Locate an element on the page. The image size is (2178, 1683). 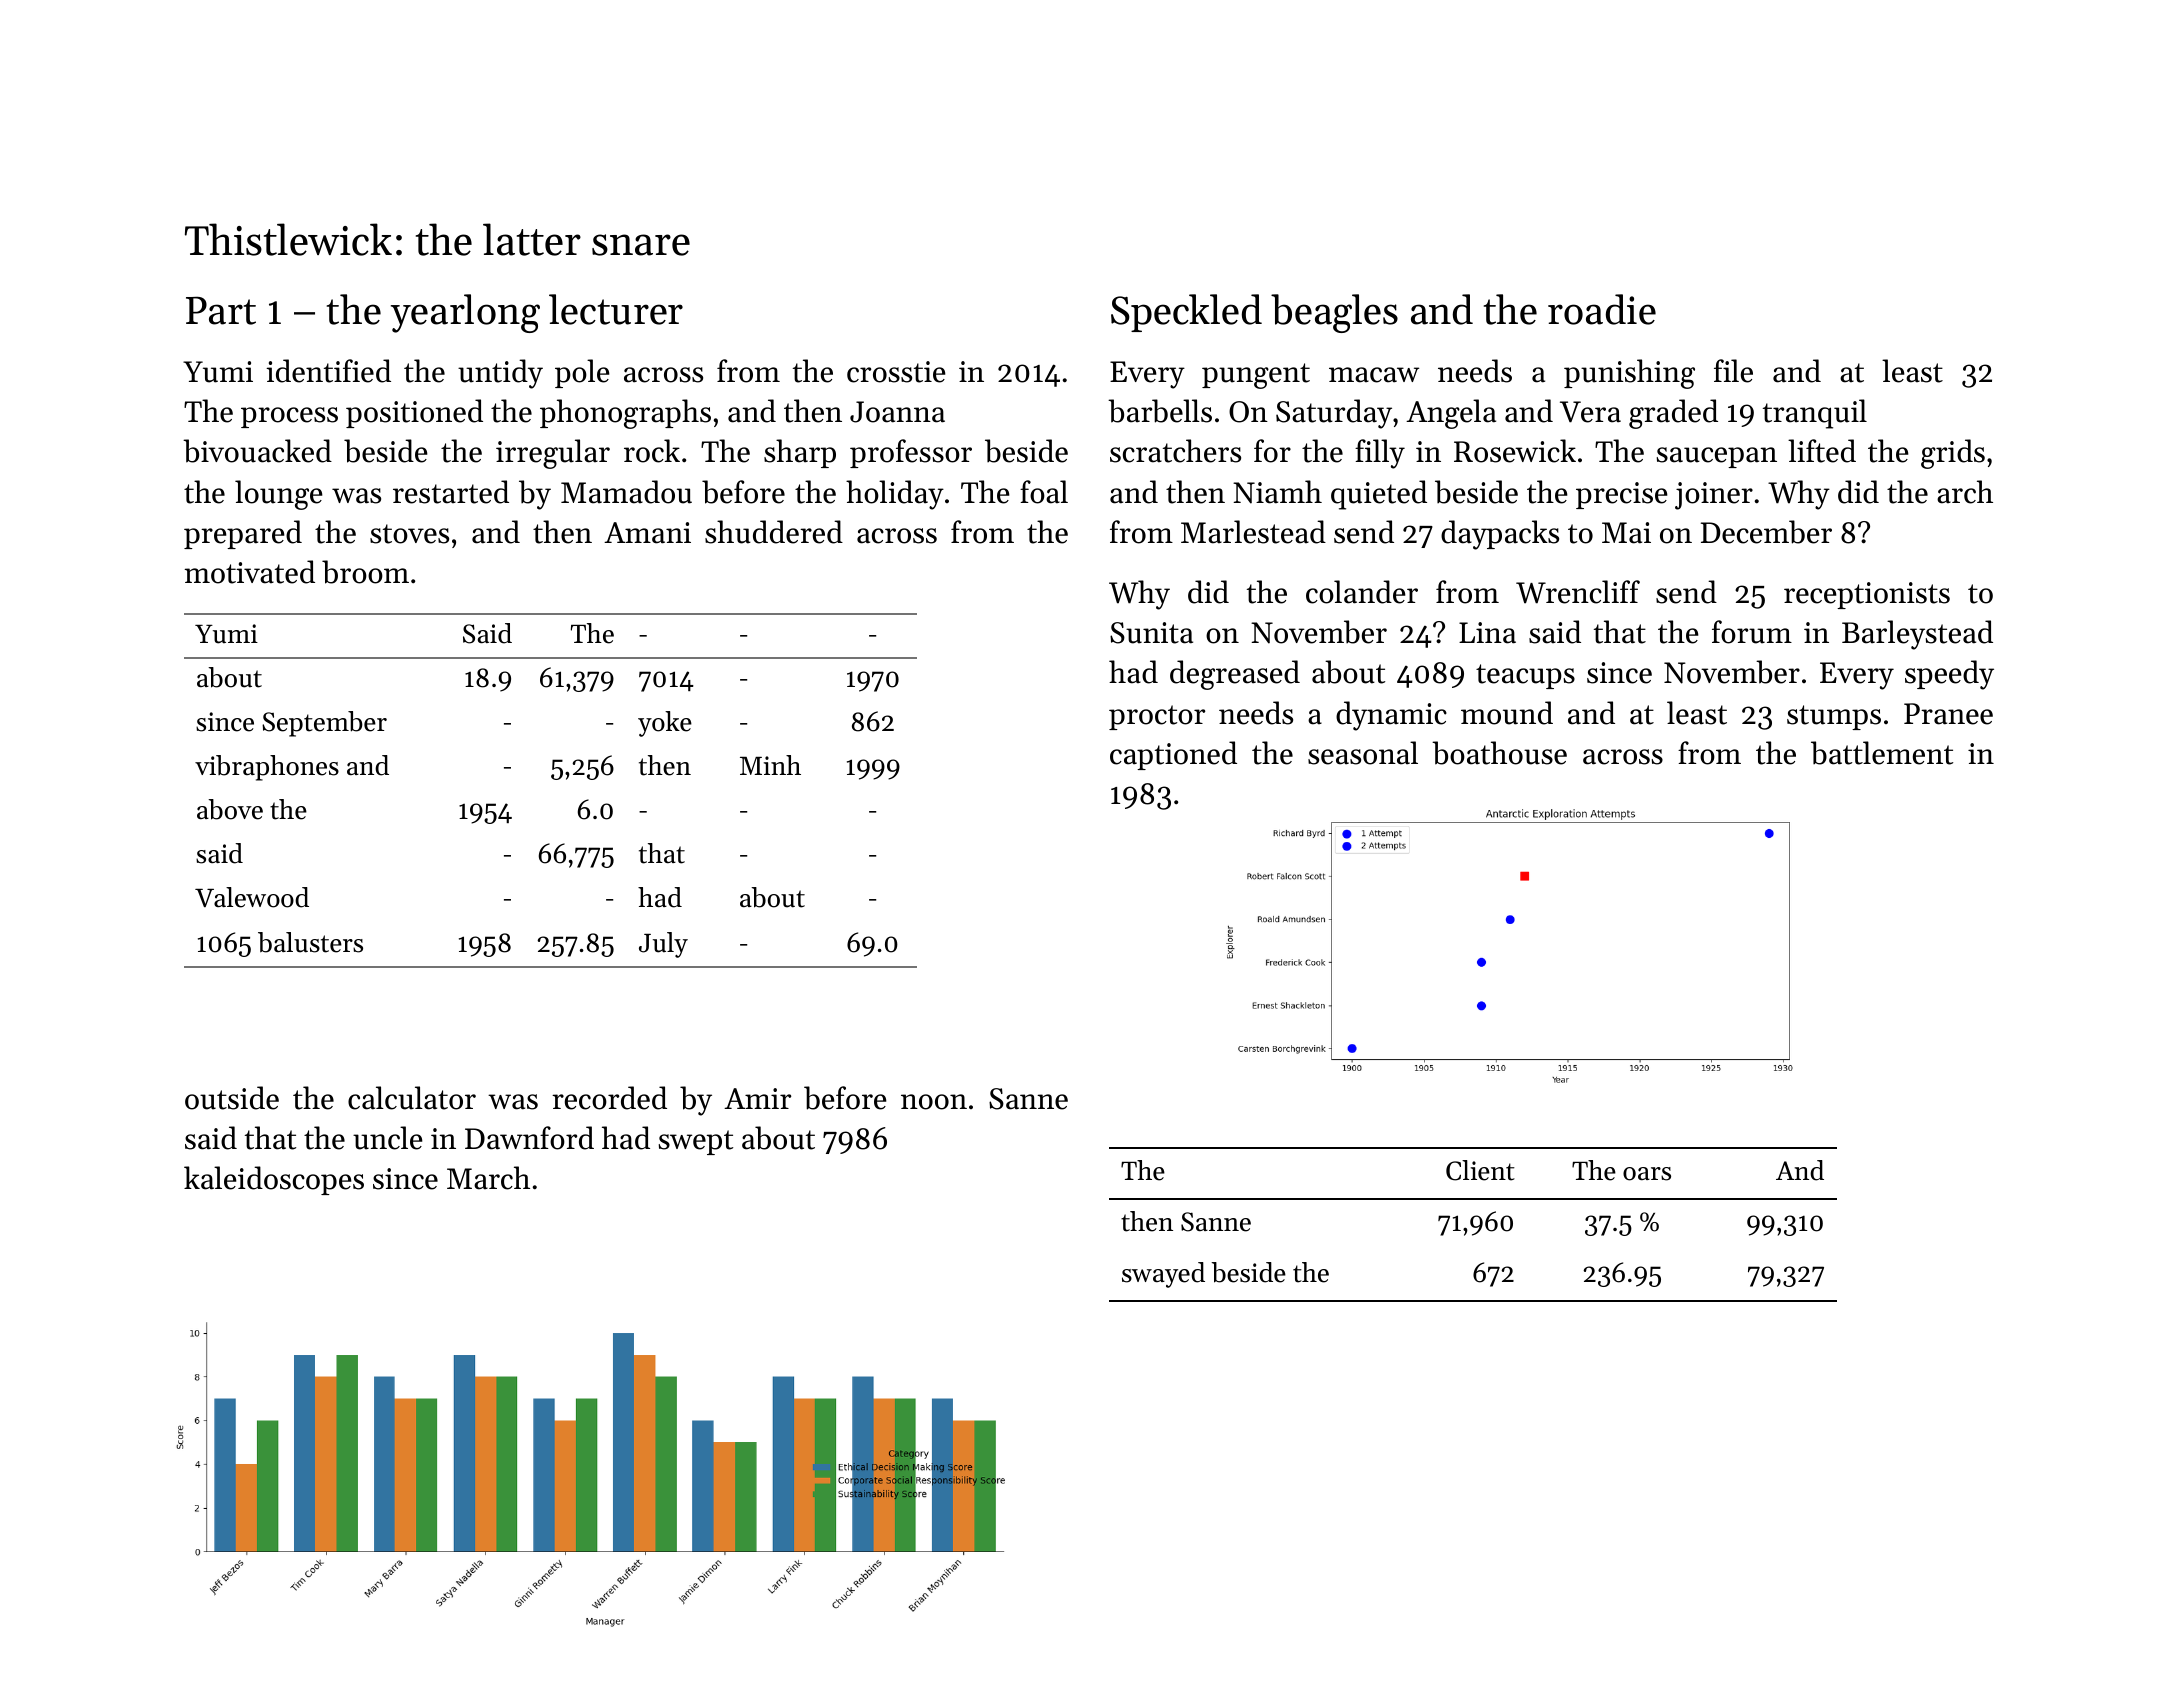
bivouacked is located at coordinates (257, 451).
